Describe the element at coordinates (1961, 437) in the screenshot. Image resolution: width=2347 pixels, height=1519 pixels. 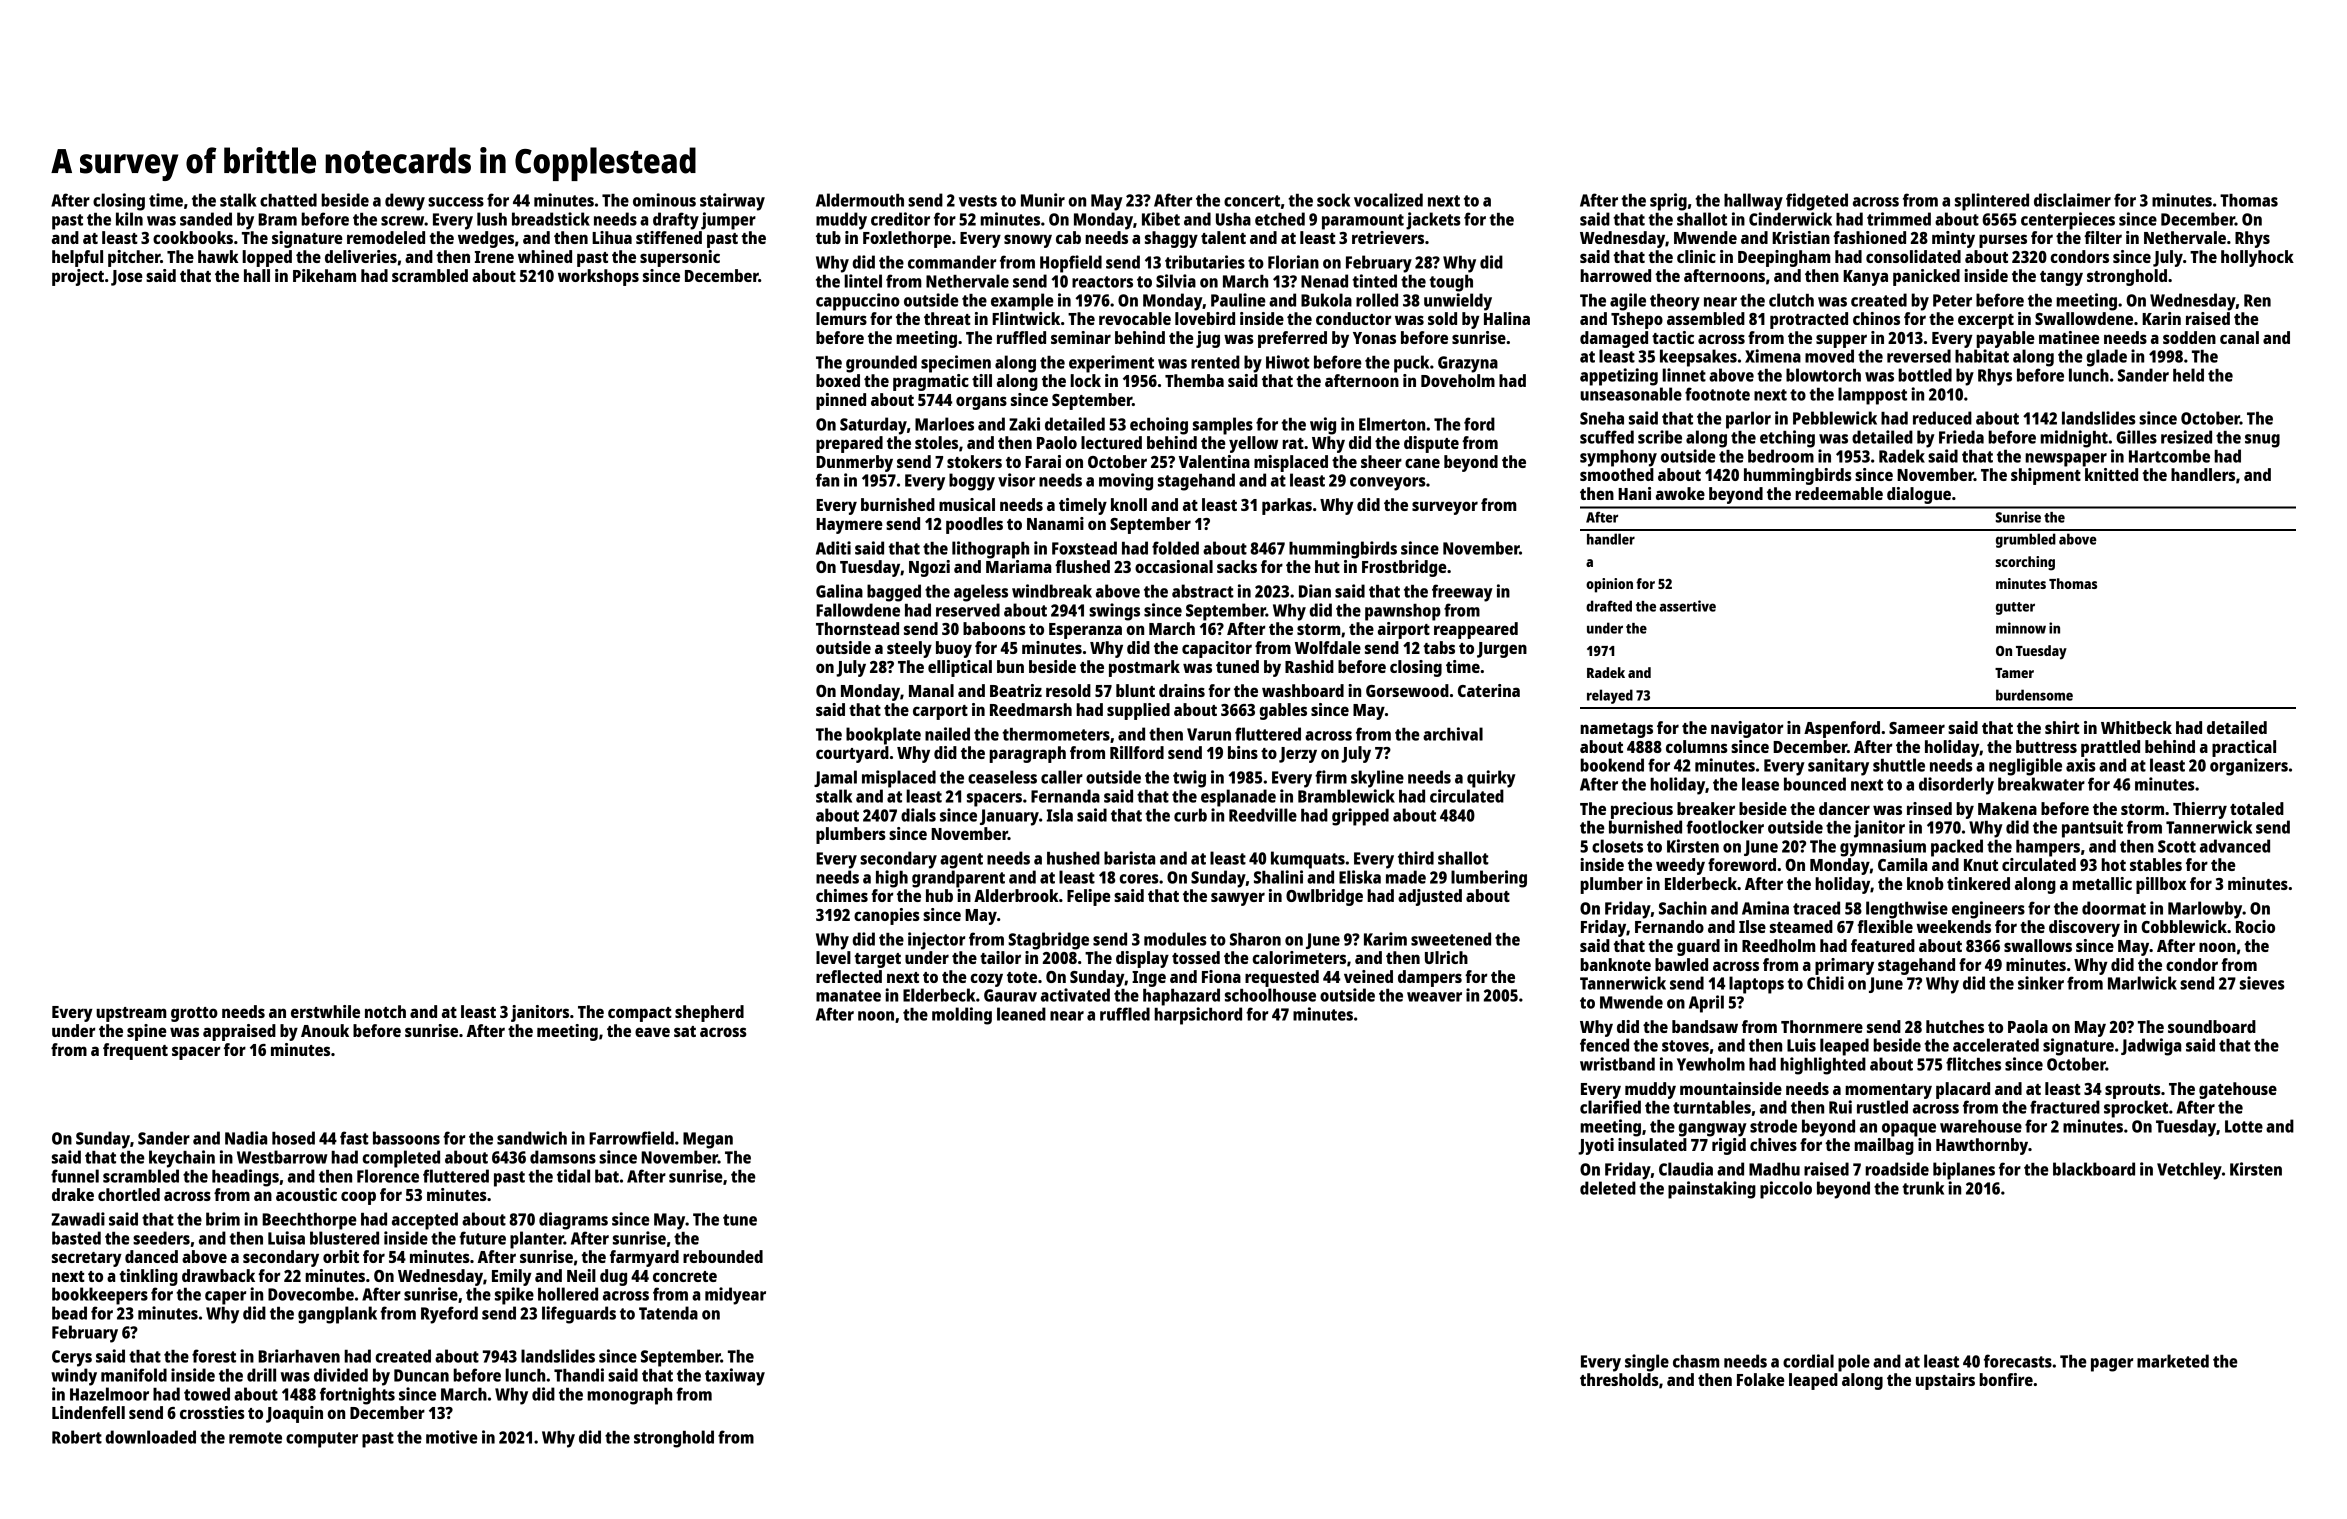
I see `Frieda` at that location.
